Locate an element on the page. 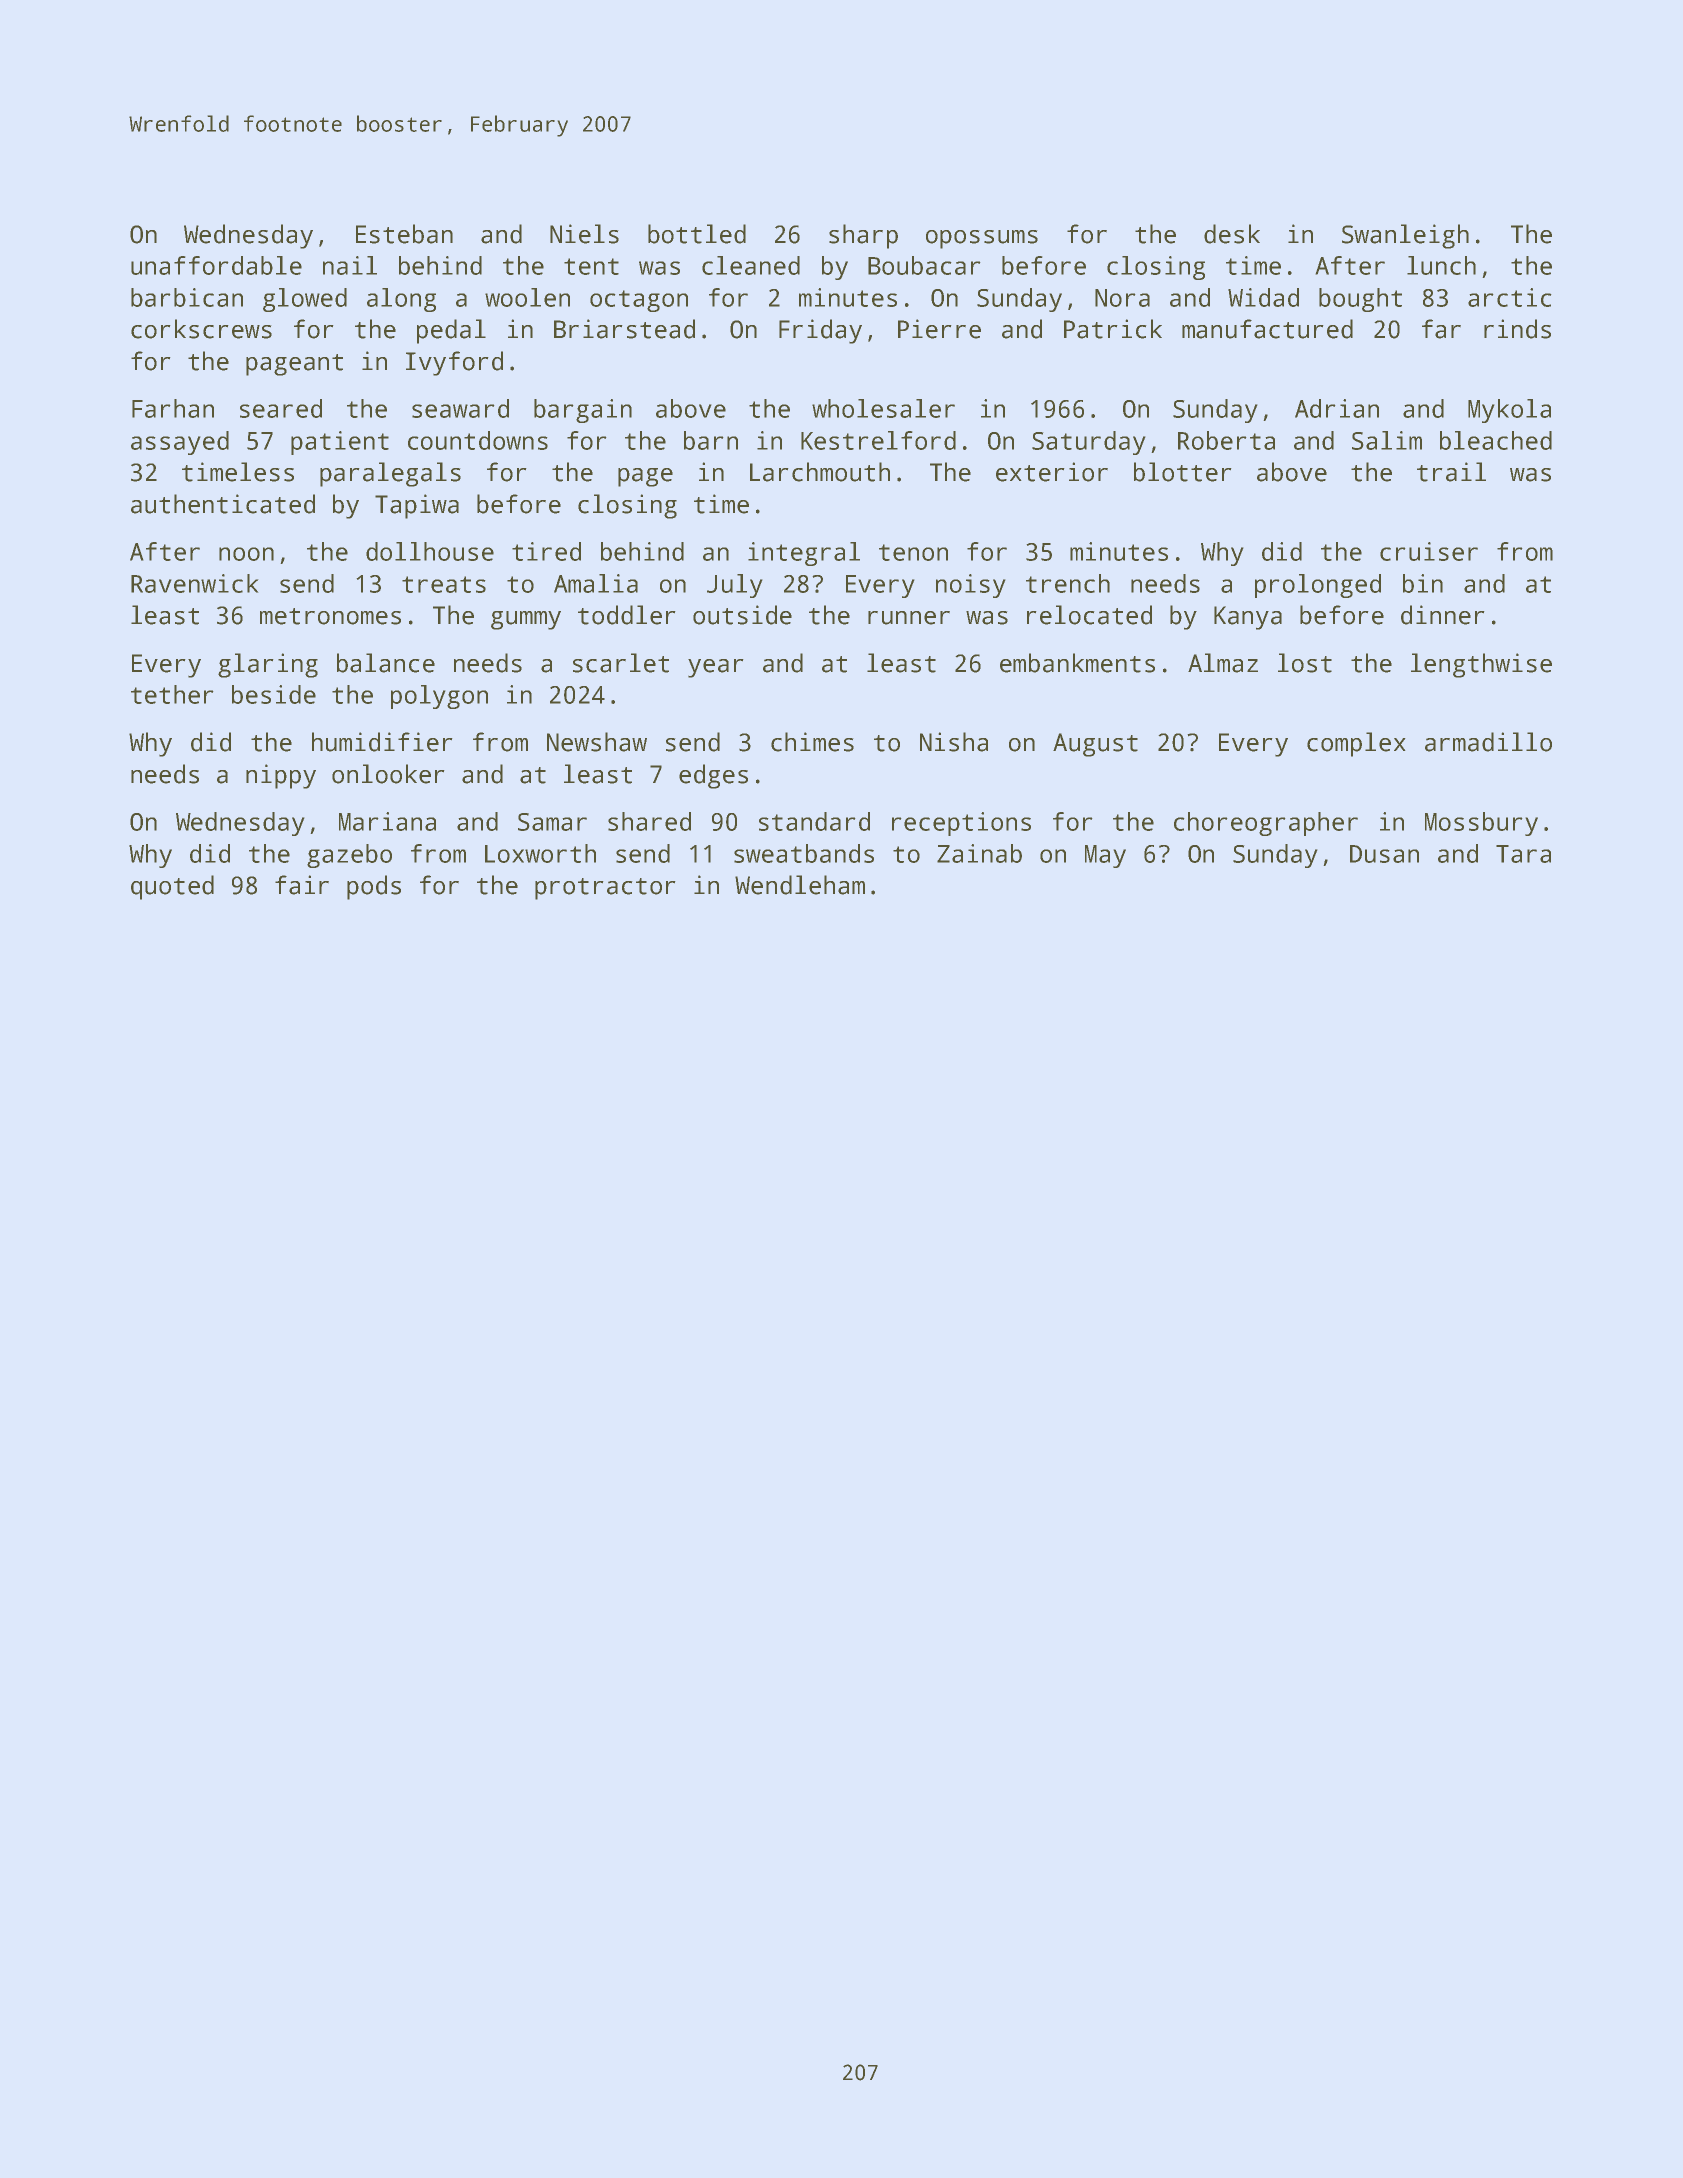  gummy is located at coordinates (526, 620).
